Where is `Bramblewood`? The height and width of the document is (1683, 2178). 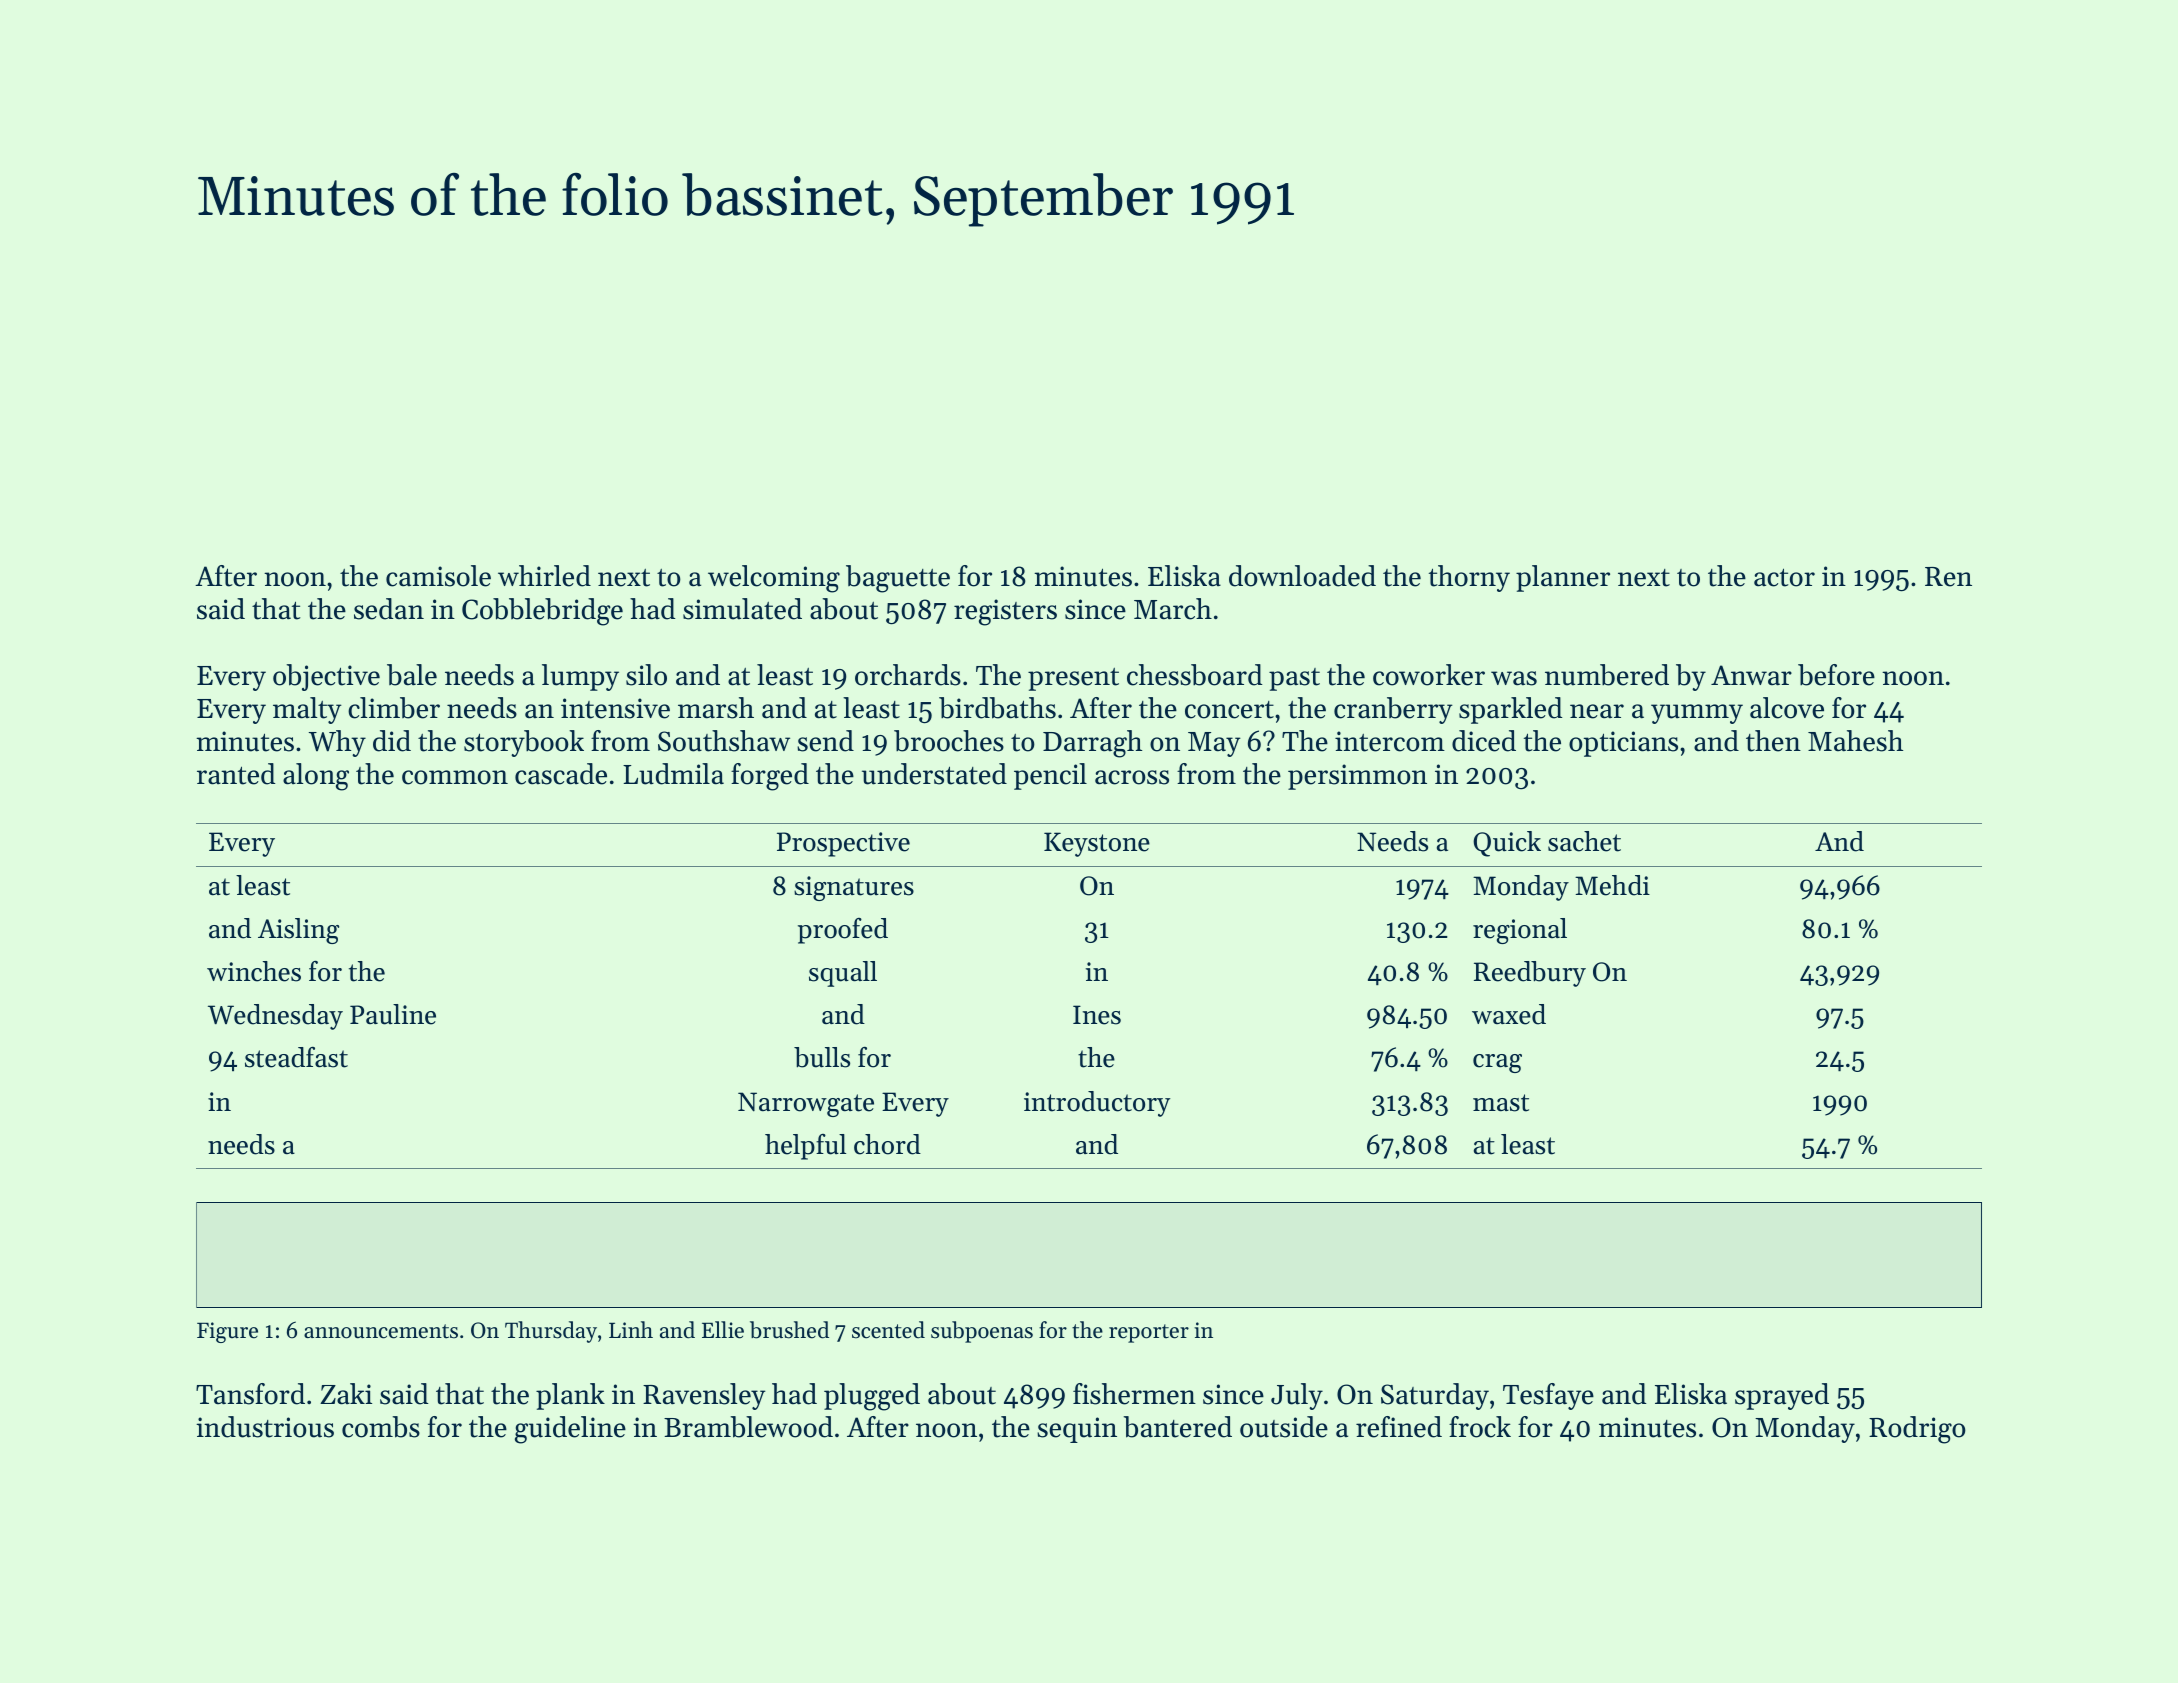
Bramblewood is located at coordinates (748, 1427).
